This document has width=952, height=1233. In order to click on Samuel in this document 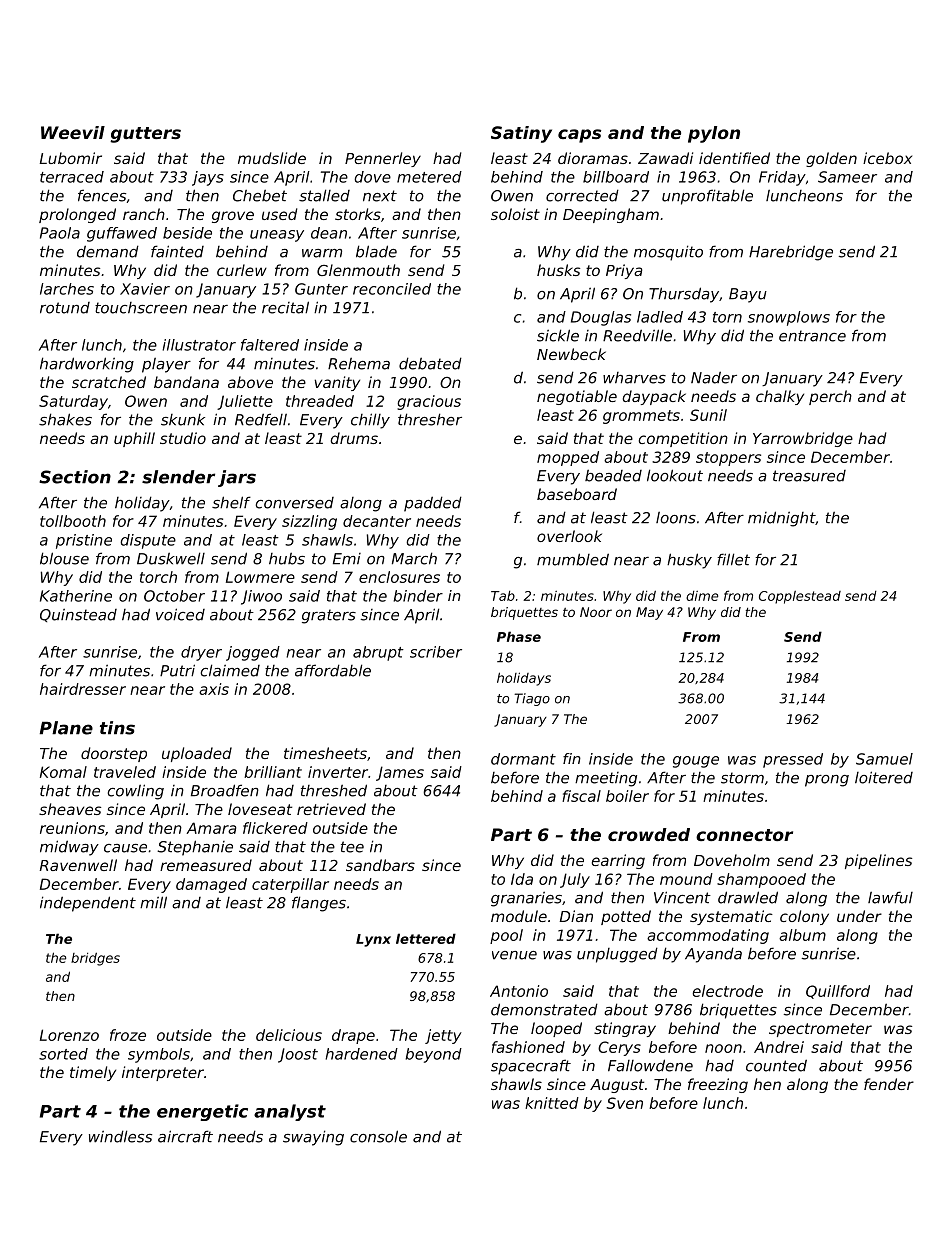, I will do `click(884, 759)`.
